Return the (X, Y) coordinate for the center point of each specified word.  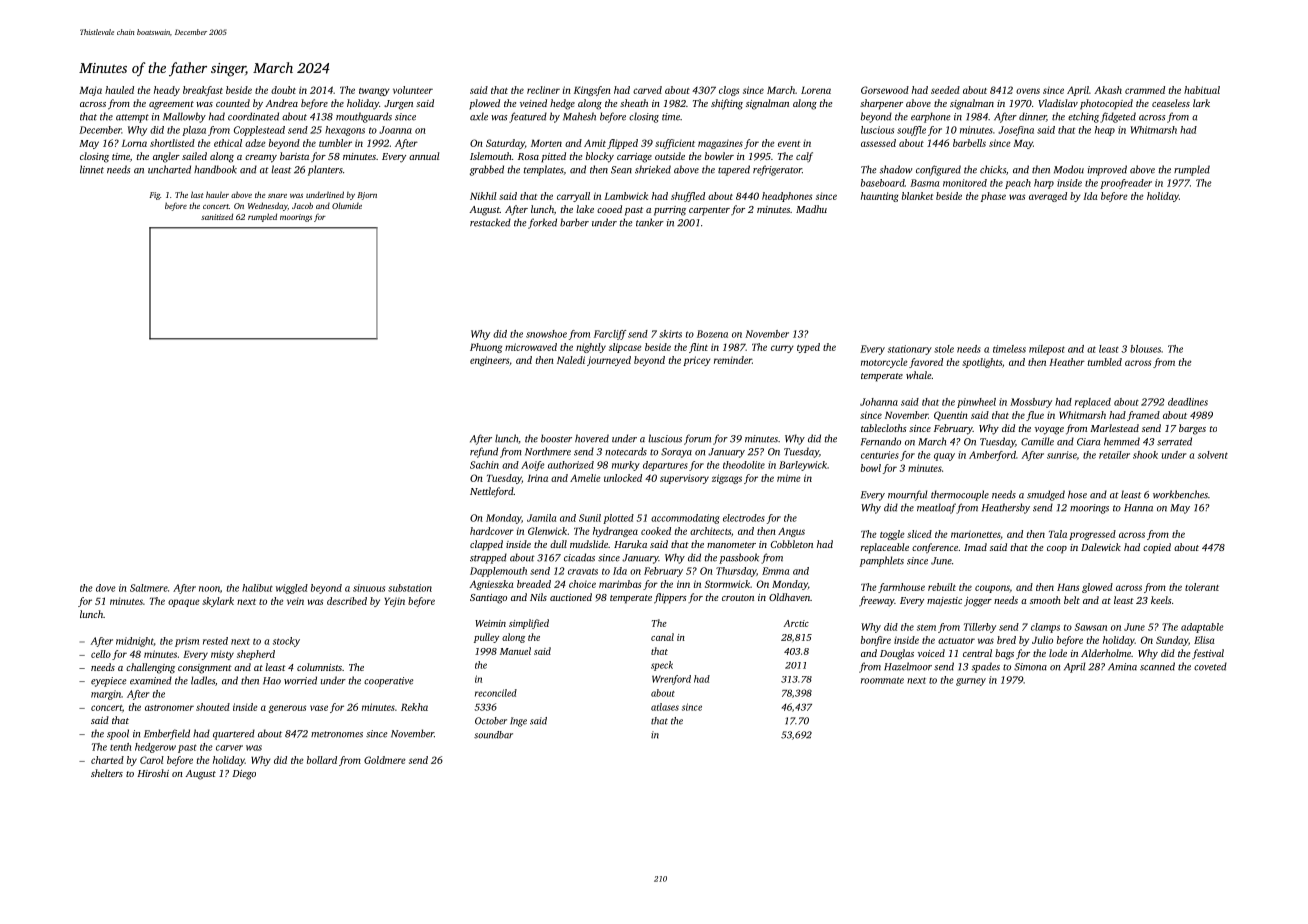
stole (944, 349)
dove (106, 588)
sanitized (217, 216)
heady (167, 91)
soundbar (493, 735)
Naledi (571, 360)
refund (484, 452)
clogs (729, 91)
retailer (1114, 455)
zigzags (727, 479)
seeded (945, 90)
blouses (1145, 349)
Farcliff (610, 335)
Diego (244, 775)
